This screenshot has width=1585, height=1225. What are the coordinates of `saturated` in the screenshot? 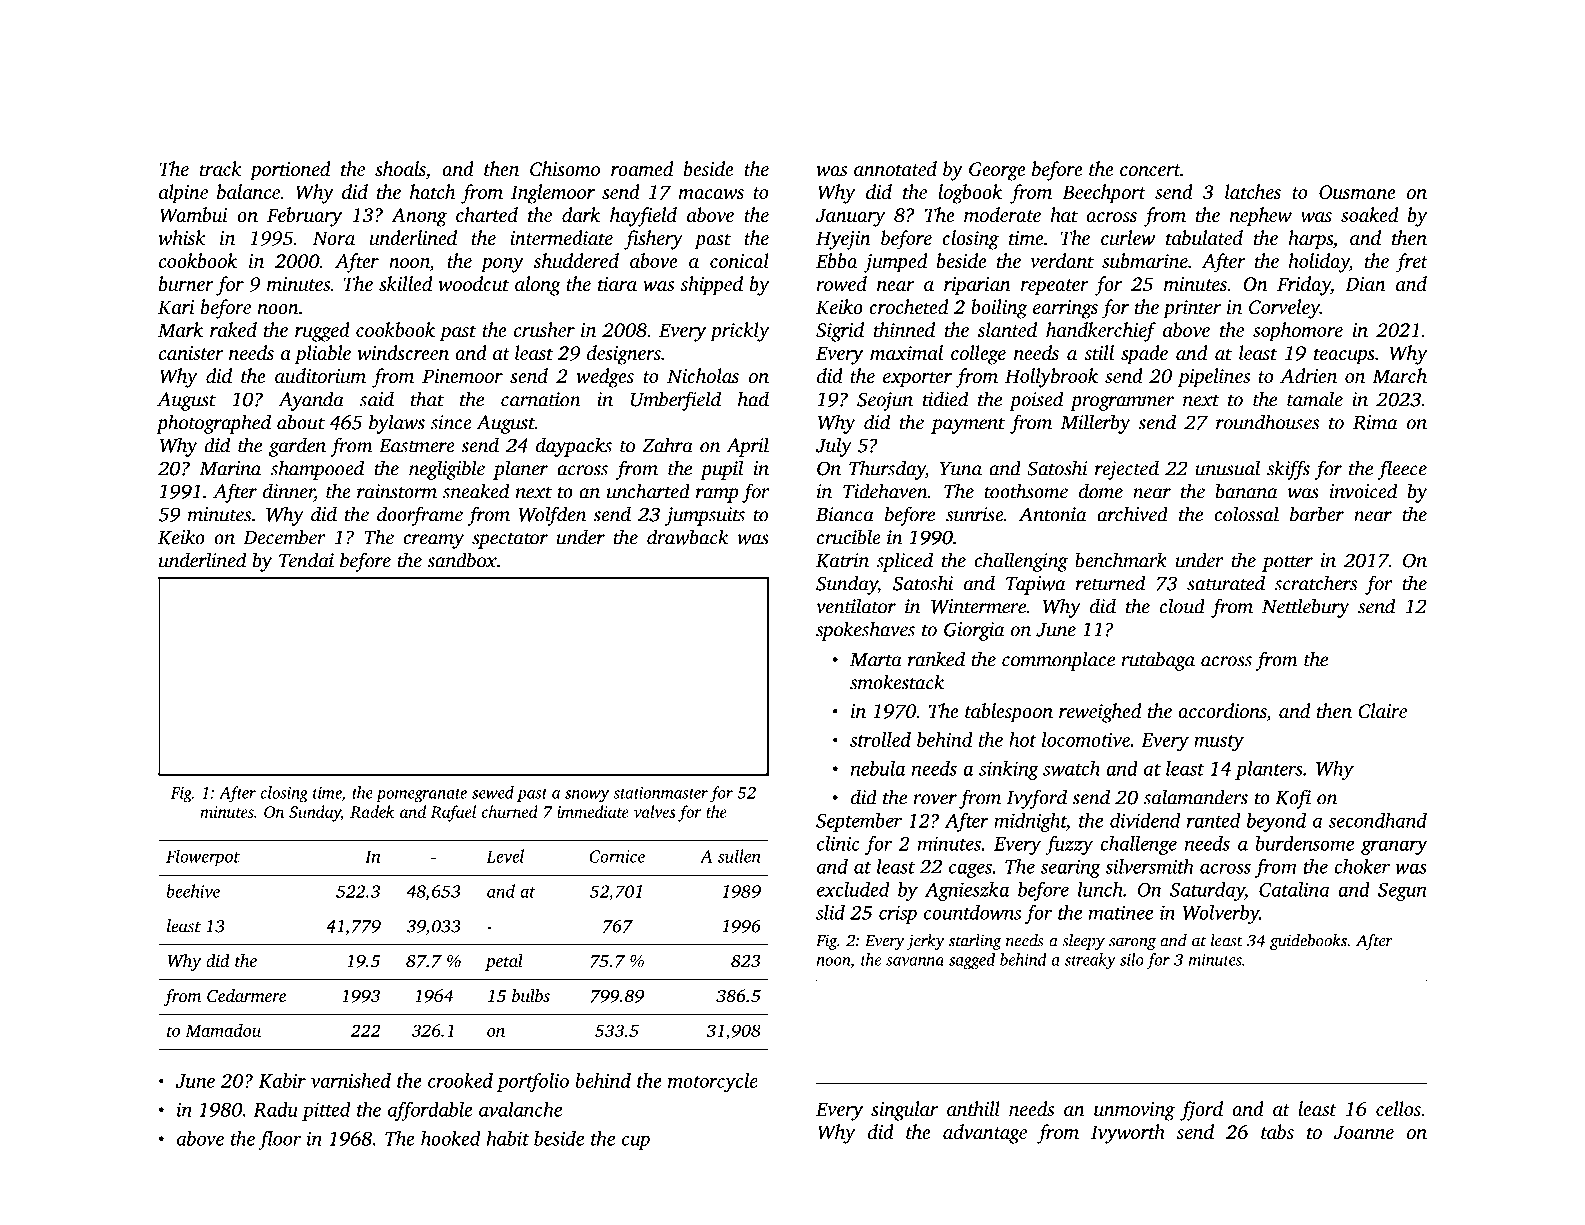 It's located at (1226, 583).
